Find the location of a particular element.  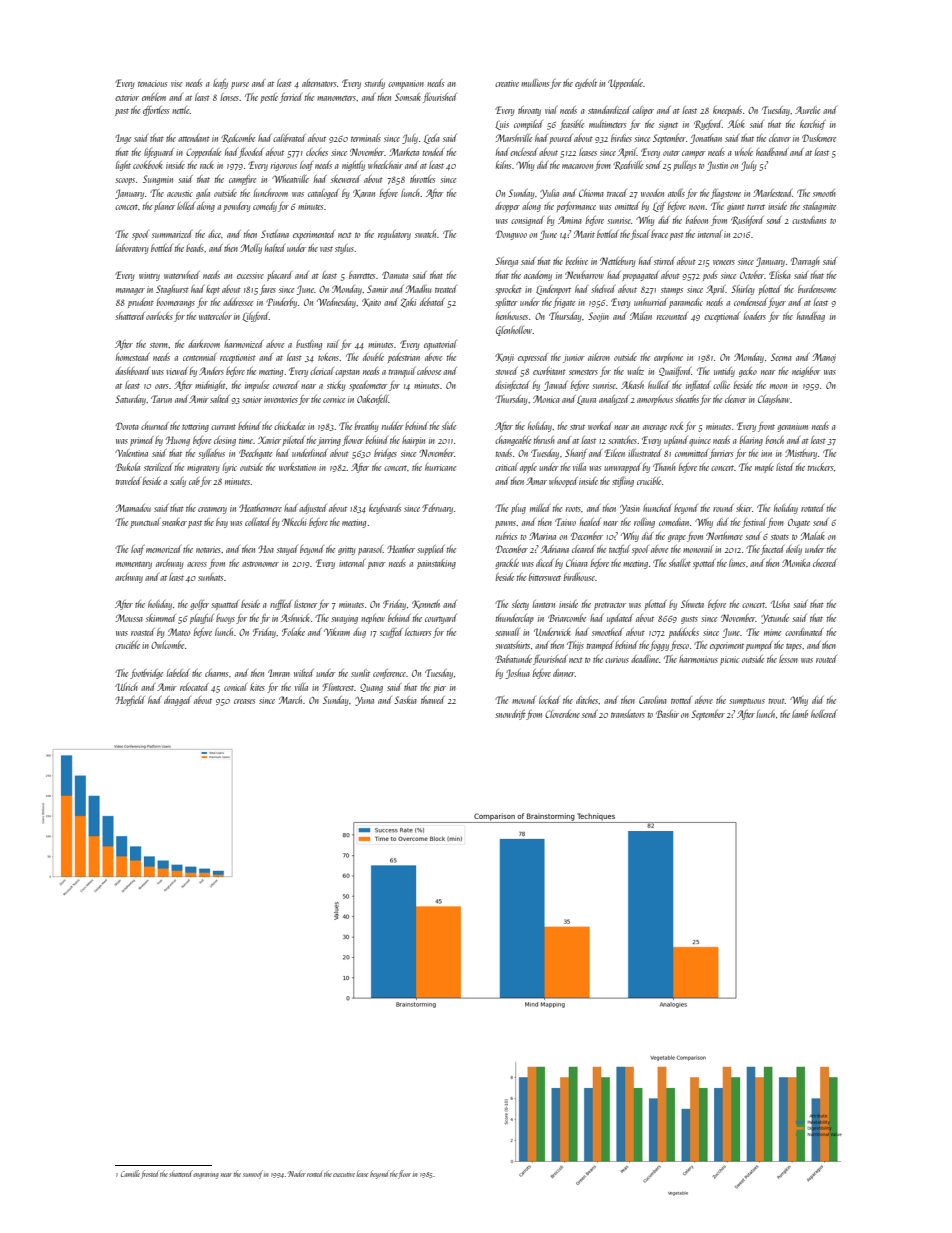

feasible is located at coordinates (572, 125).
